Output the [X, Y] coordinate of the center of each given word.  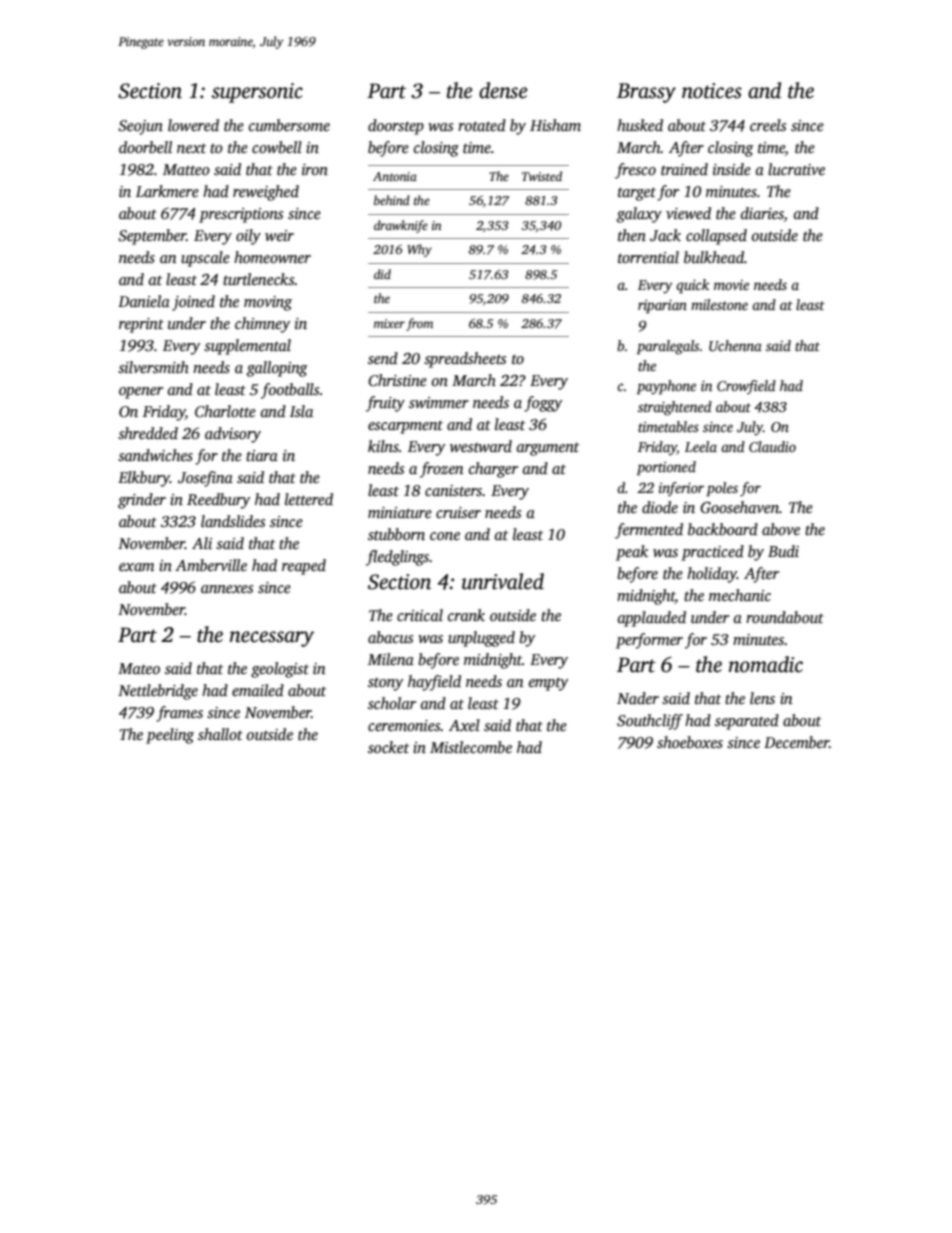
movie [731, 285]
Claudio [772, 446]
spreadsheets [465, 360]
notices [712, 91]
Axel [464, 725]
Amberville [211, 565]
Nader [638, 698]
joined [193, 303]
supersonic [257, 93]
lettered [309, 499]
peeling [170, 736]
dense [503, 90]
